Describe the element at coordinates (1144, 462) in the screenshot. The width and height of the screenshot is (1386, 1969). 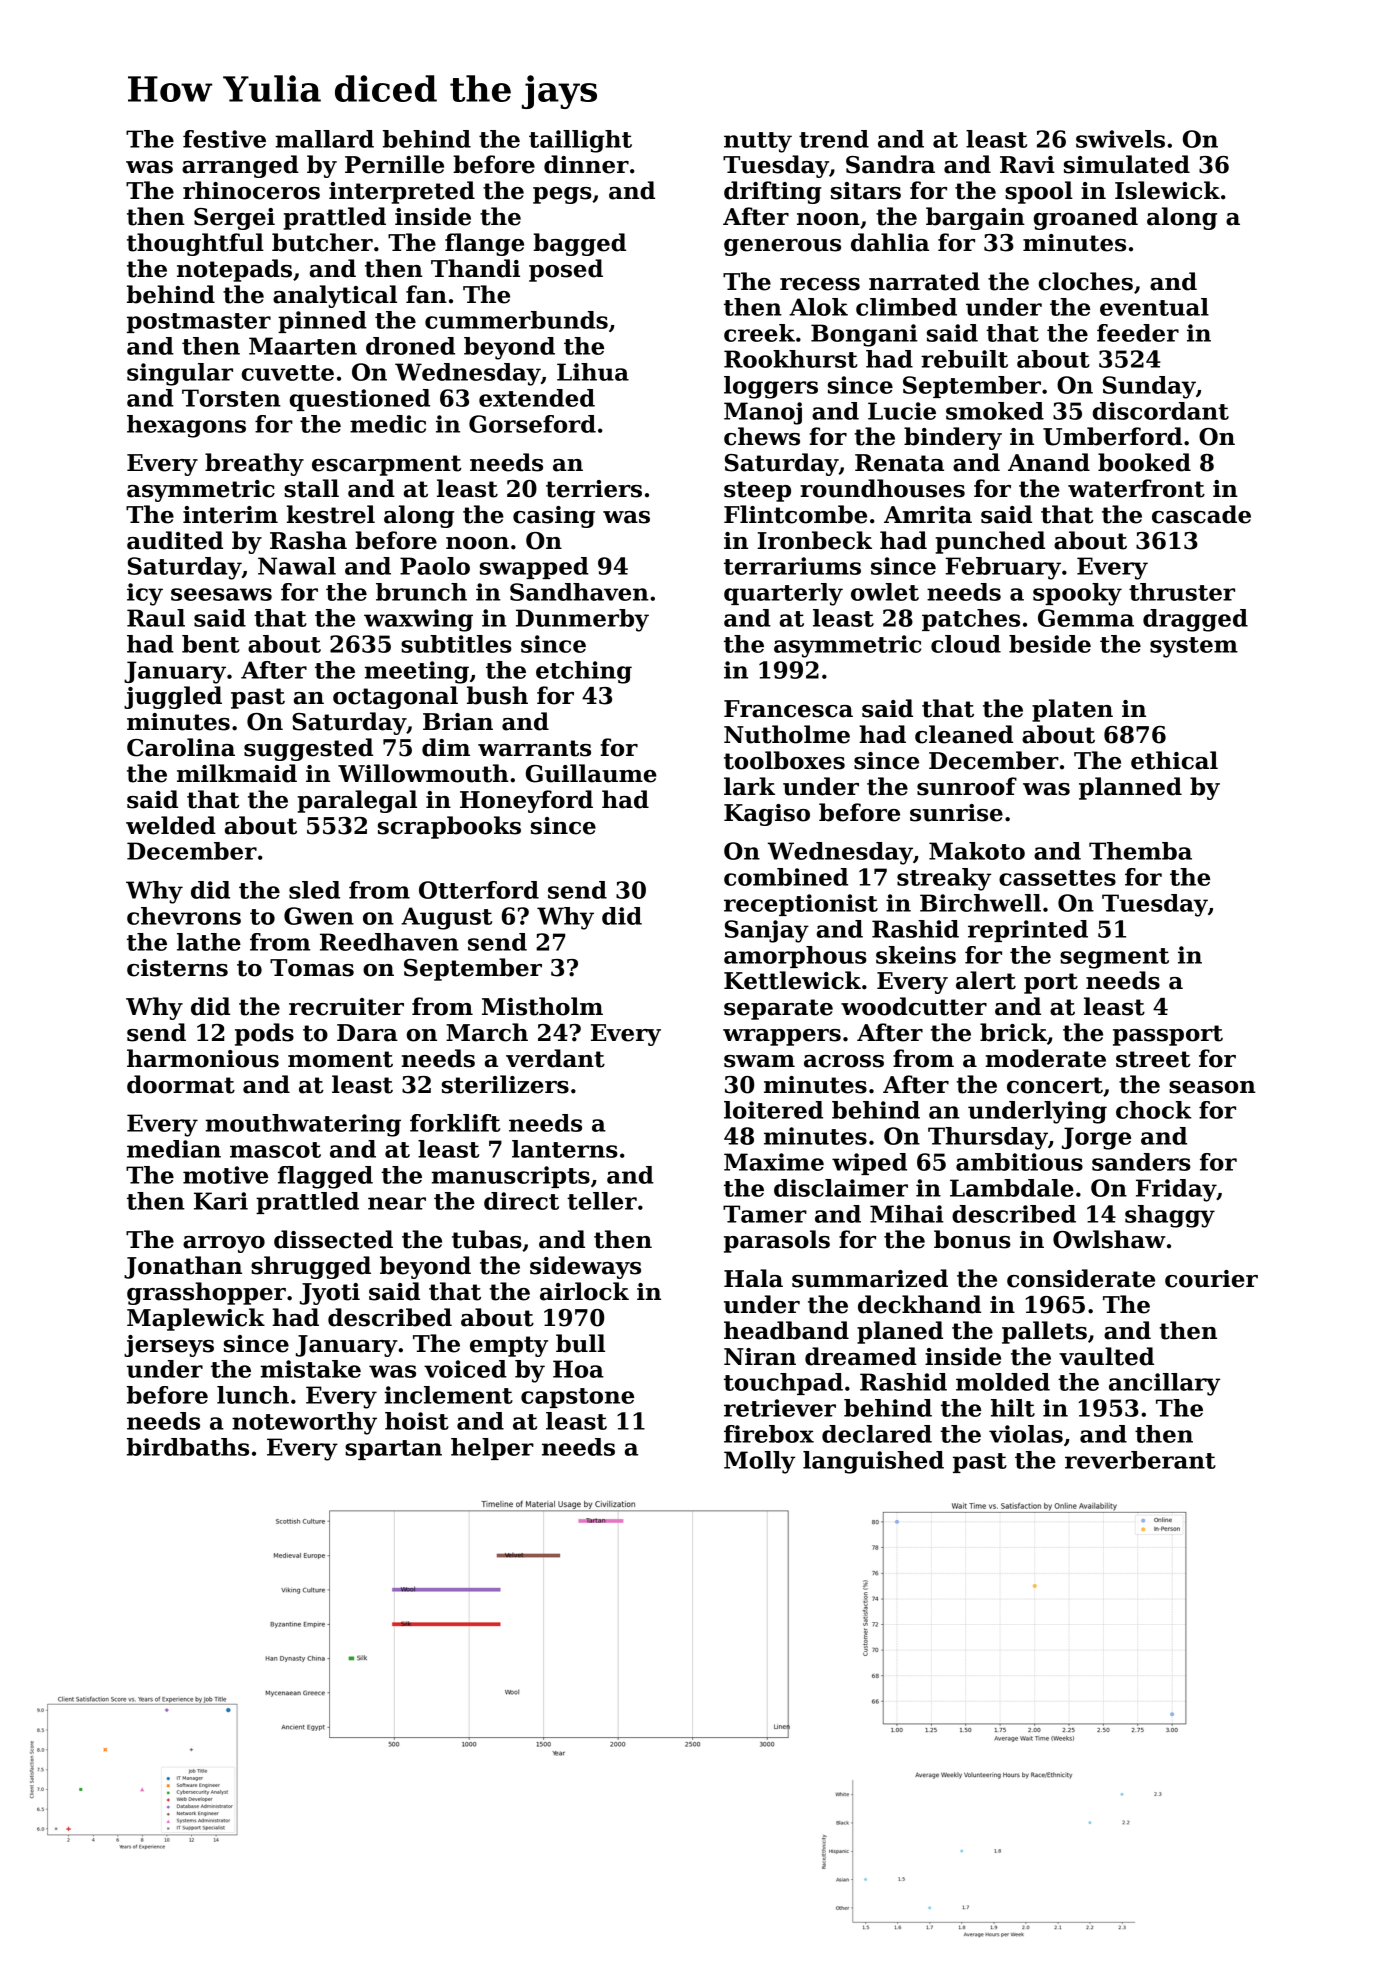
I see `booked` at that location.
